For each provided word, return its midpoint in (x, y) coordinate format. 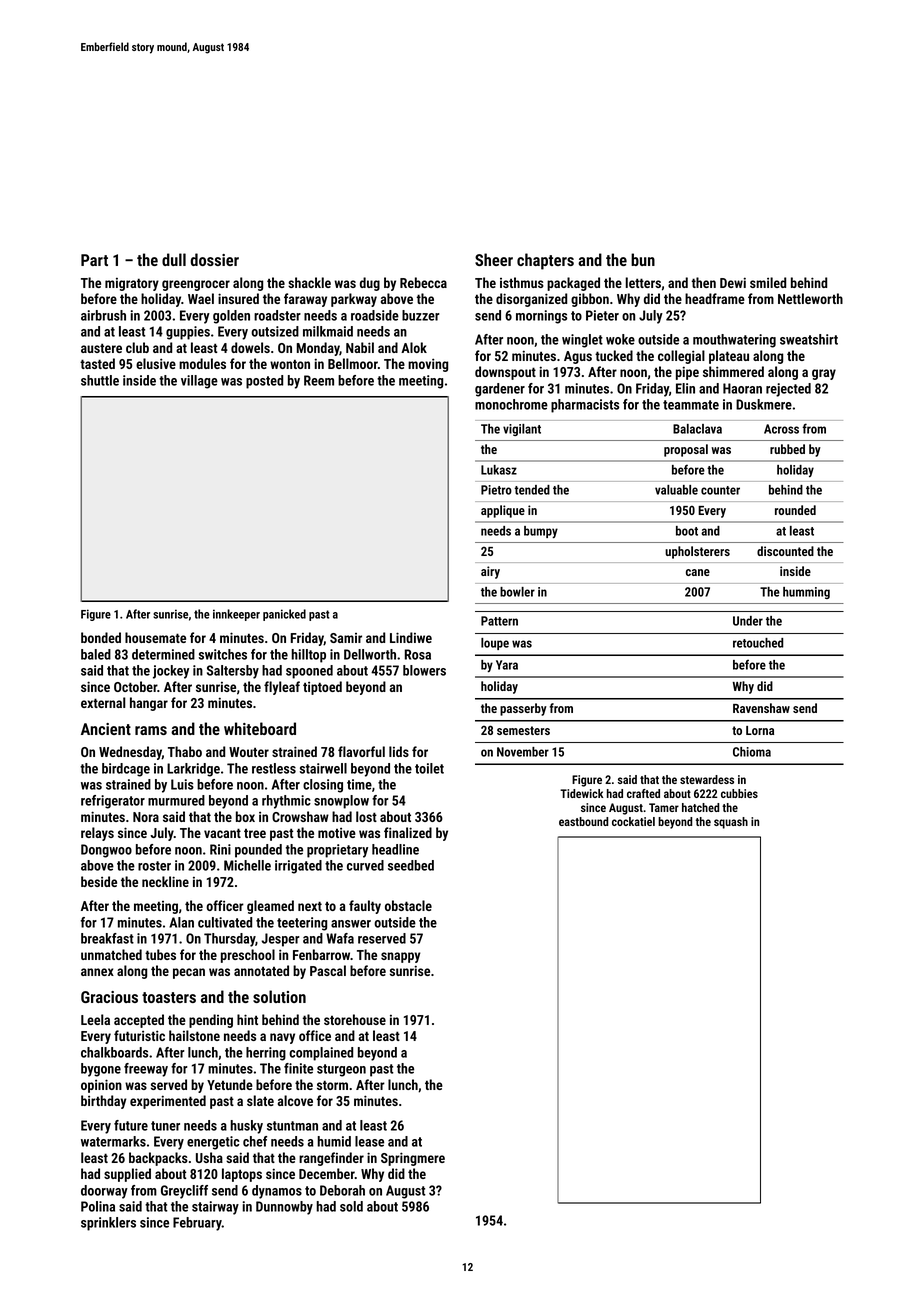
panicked (284, 615)
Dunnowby (284, 1208)
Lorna (760, 730)
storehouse (355, 1019)
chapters (545, 261)
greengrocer (196, 285)
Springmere (413, 1159)
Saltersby (233, 672)
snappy (401, 957)
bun (643, 259)
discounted (785, 551)
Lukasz (499, 470)
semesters (523, 730)
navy (282, 1038)
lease (369, 1141)
